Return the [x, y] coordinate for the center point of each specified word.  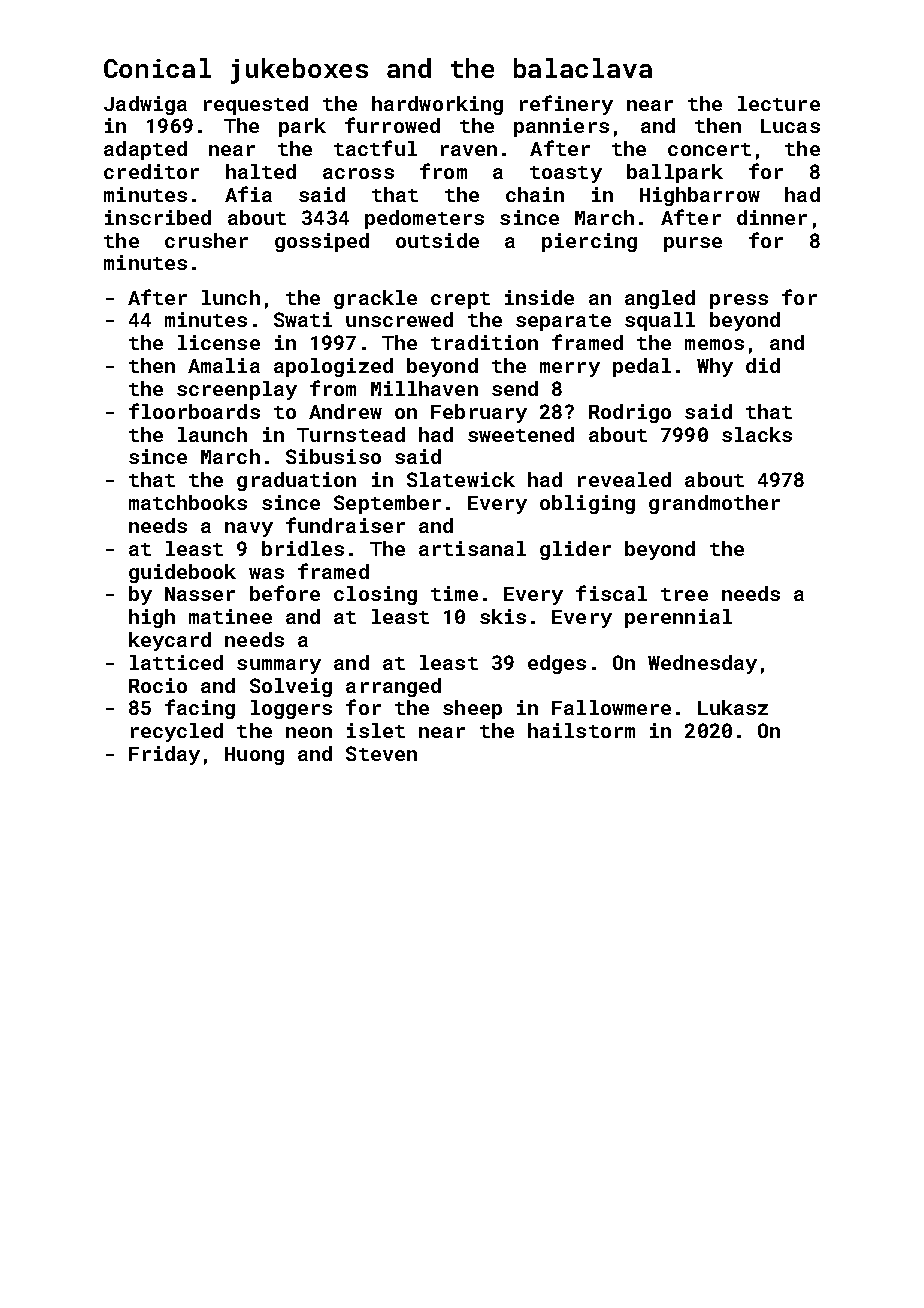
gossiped [322, 242]
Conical [157, 68]
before [285, 593]
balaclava [583, 68]
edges [557, 664]
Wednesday [702, 664]
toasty [566, 174]
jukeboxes [299, 71]
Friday [164, 755]
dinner [772, 217]
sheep [472, 709]
